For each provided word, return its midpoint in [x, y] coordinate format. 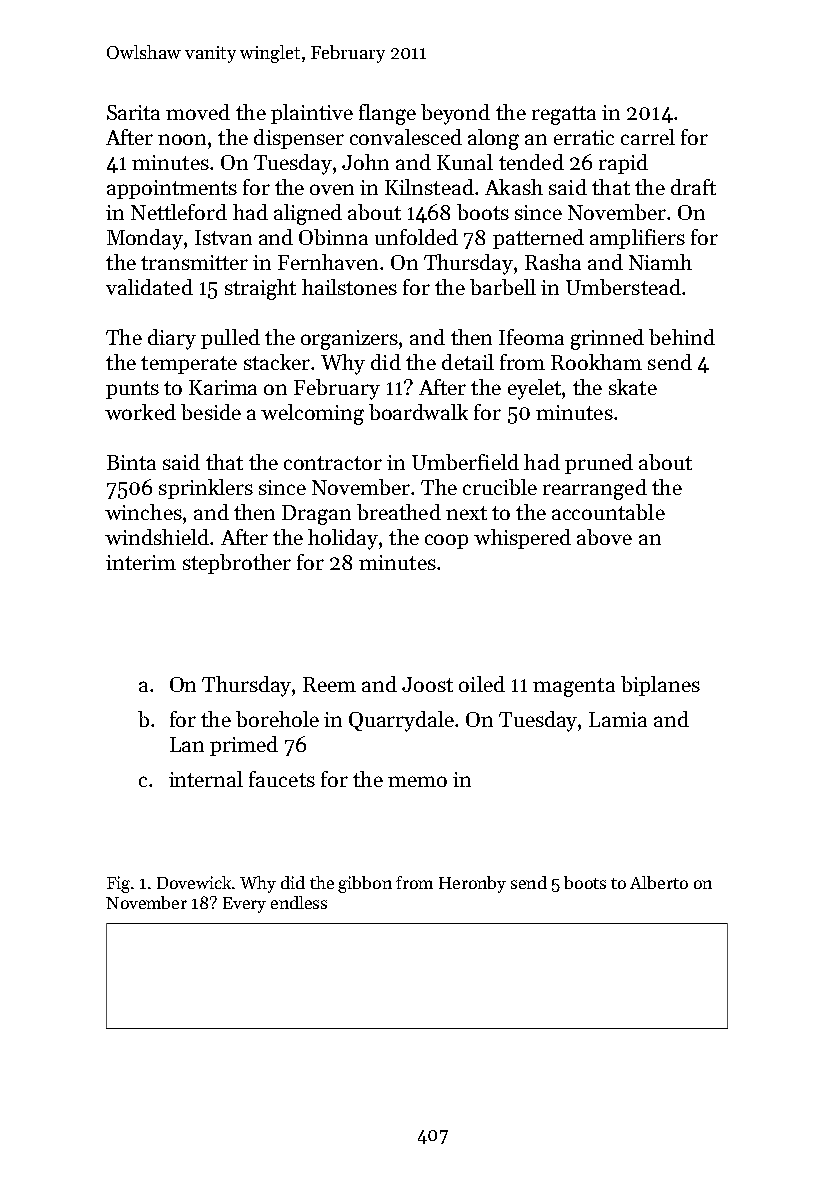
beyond [455, 114]
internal [206, 779]
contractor [333, 463]
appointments [172, 189]
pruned [599, 464]
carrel [648, 137]
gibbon [365, 884]
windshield [157, 537]
